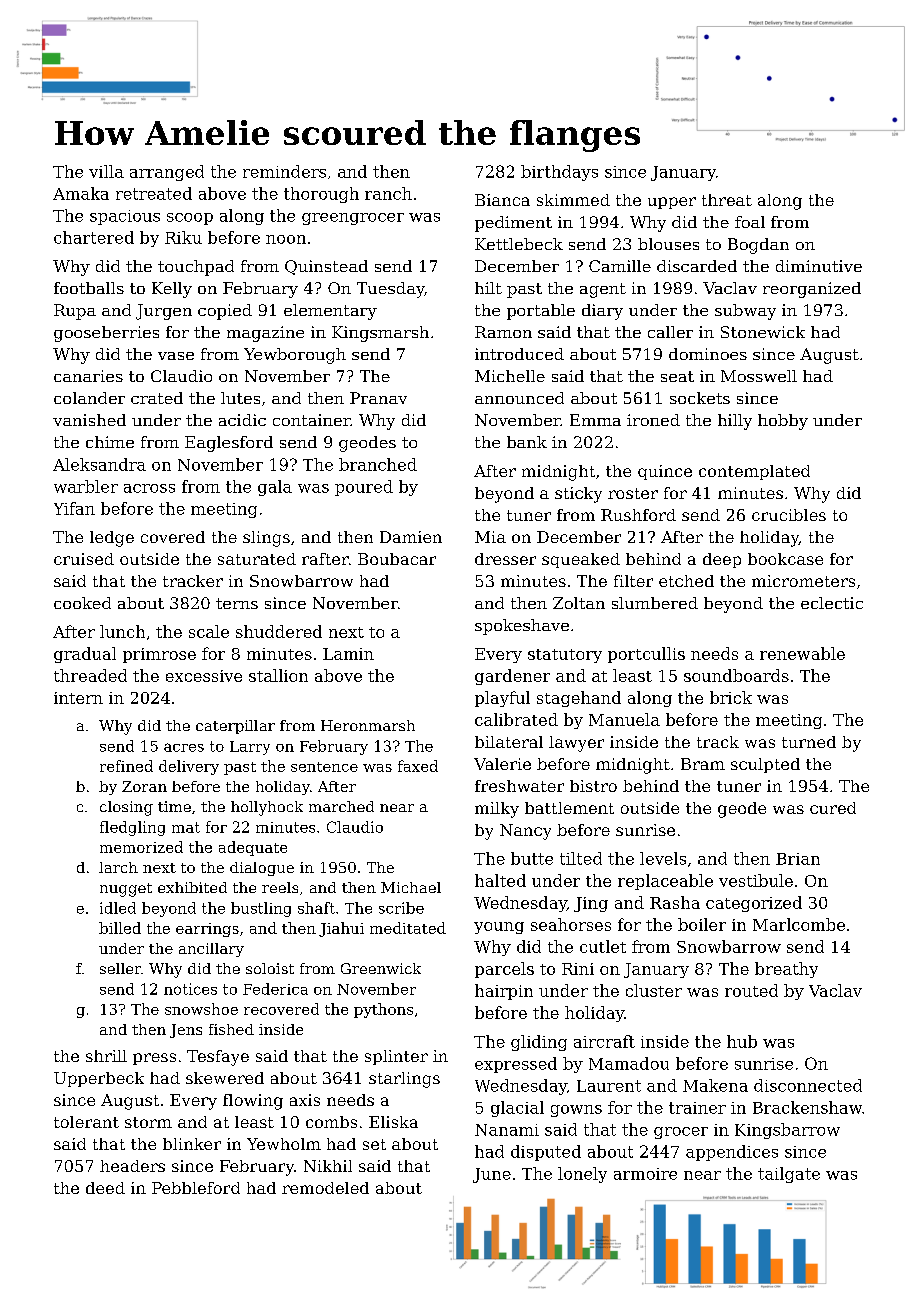 This page has height=1308, width=924. I want to click on Bianca, so click(502, 200).
